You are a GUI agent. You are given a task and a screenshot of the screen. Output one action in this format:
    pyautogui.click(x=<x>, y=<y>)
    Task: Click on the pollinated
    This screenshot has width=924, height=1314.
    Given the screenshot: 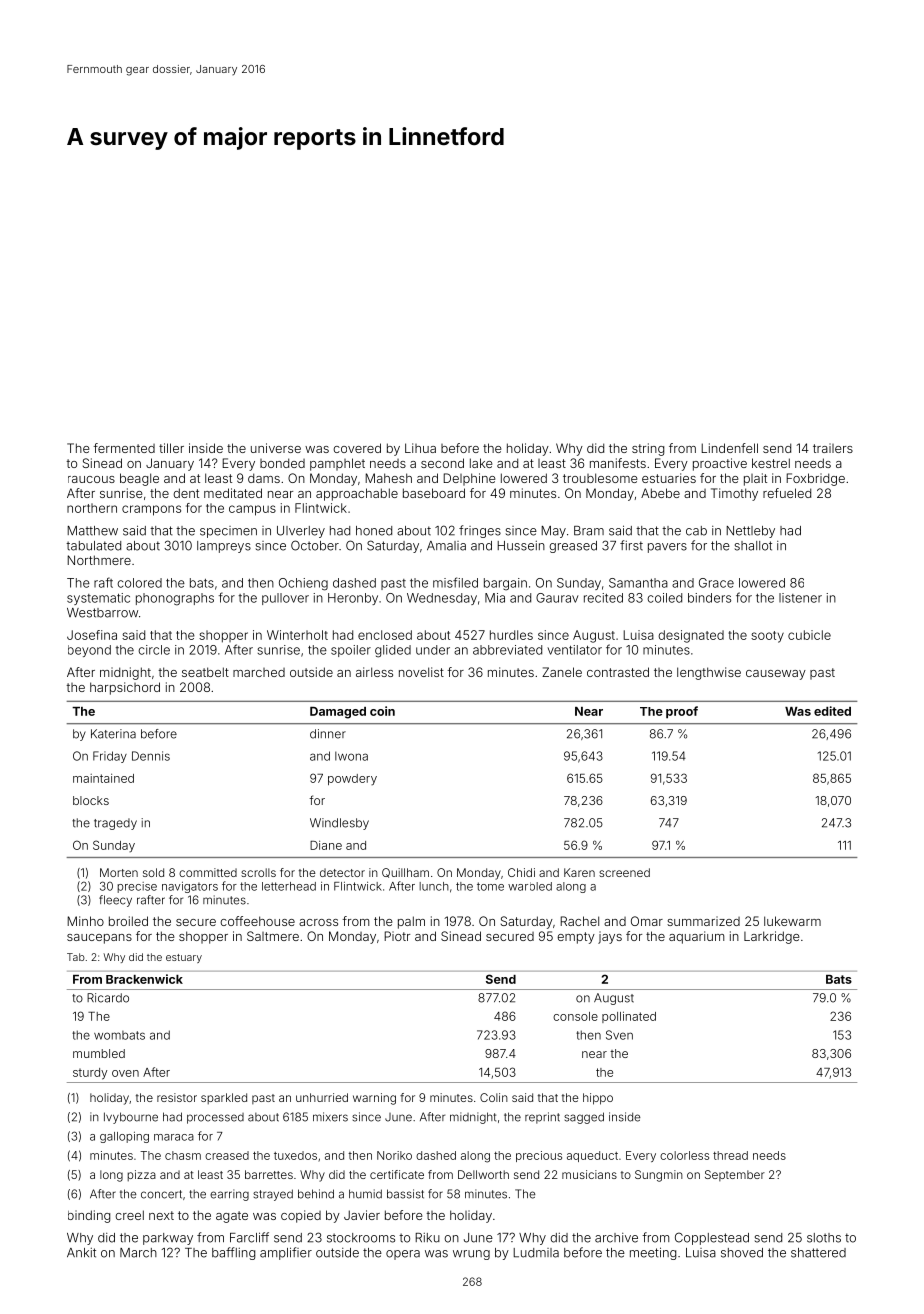 What is the action you would take?
    pyautogui.click(x=629, y=1017)
